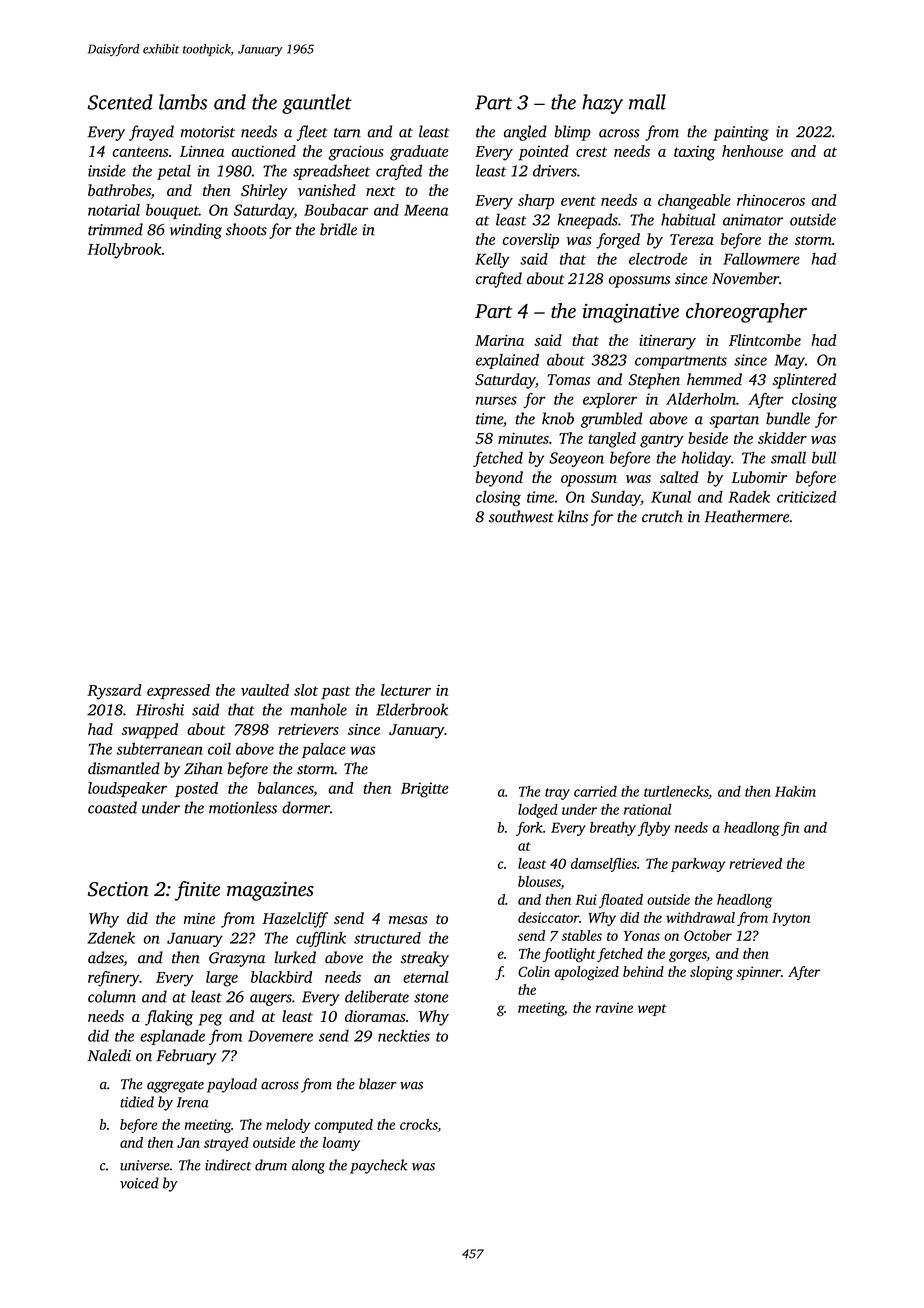 This image has height=1308, width=924. I want to click on Hollybrook, so click(124, 251).
